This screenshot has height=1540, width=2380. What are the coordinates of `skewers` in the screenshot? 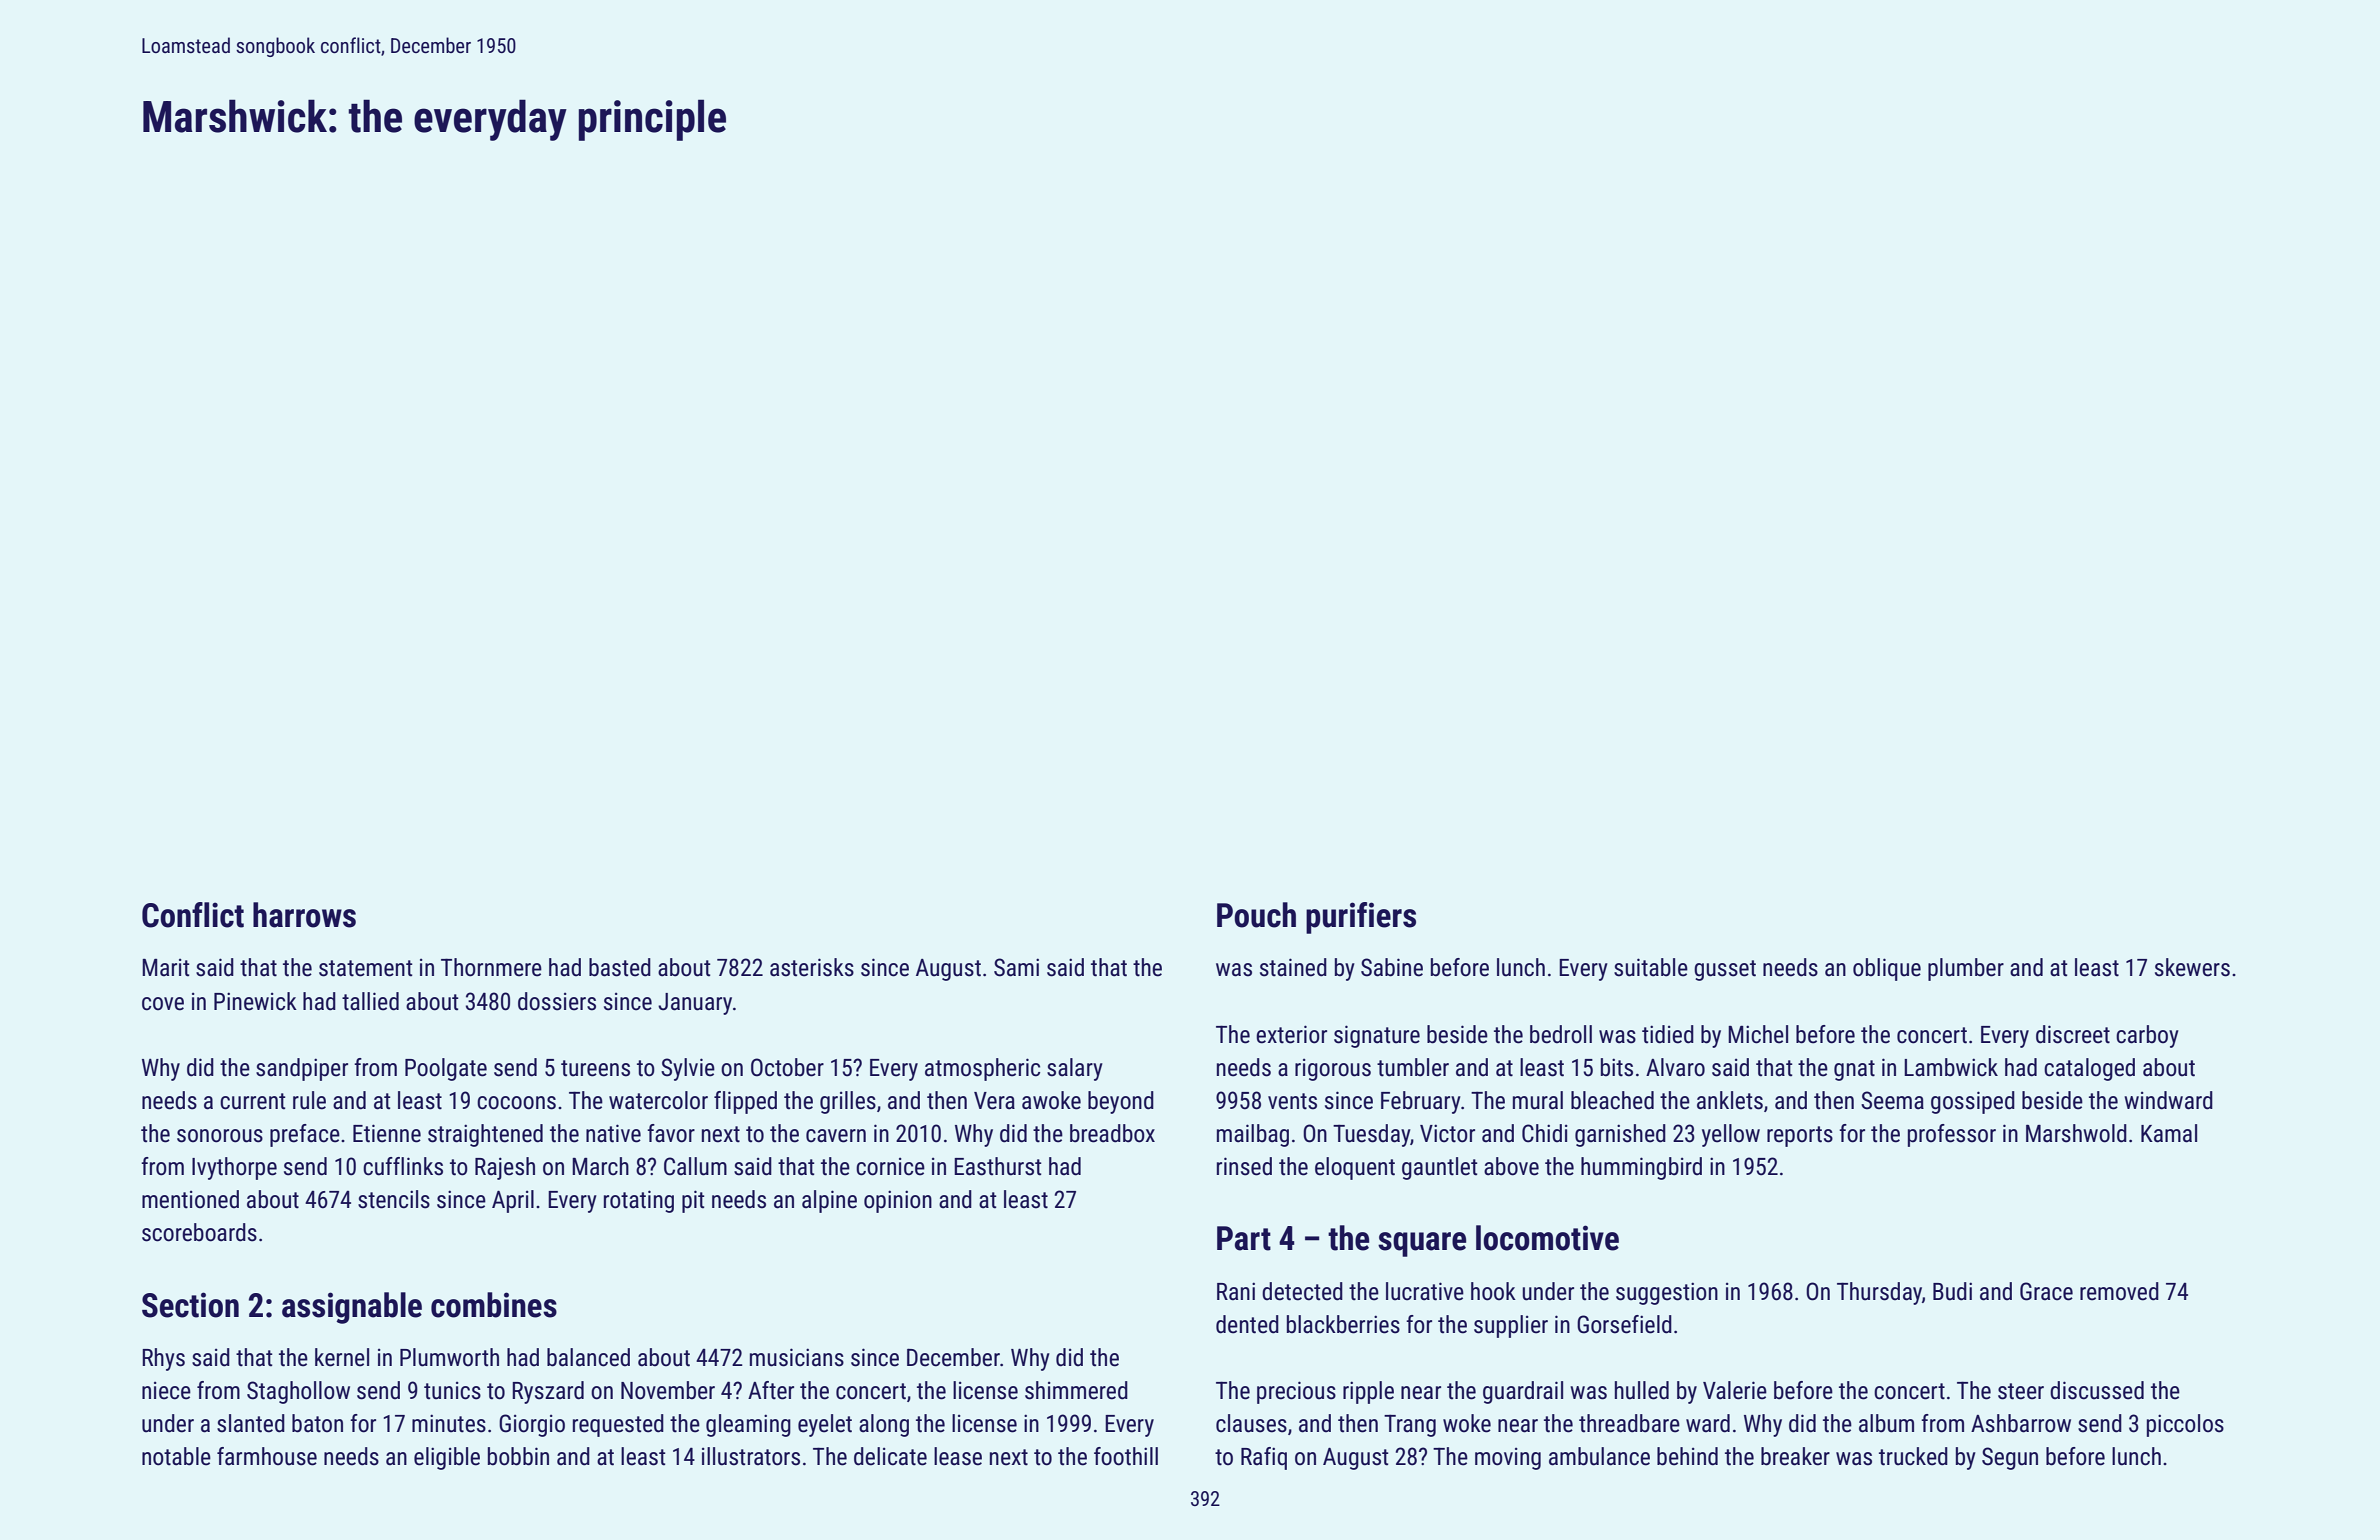 It's located at (2192, 967).
